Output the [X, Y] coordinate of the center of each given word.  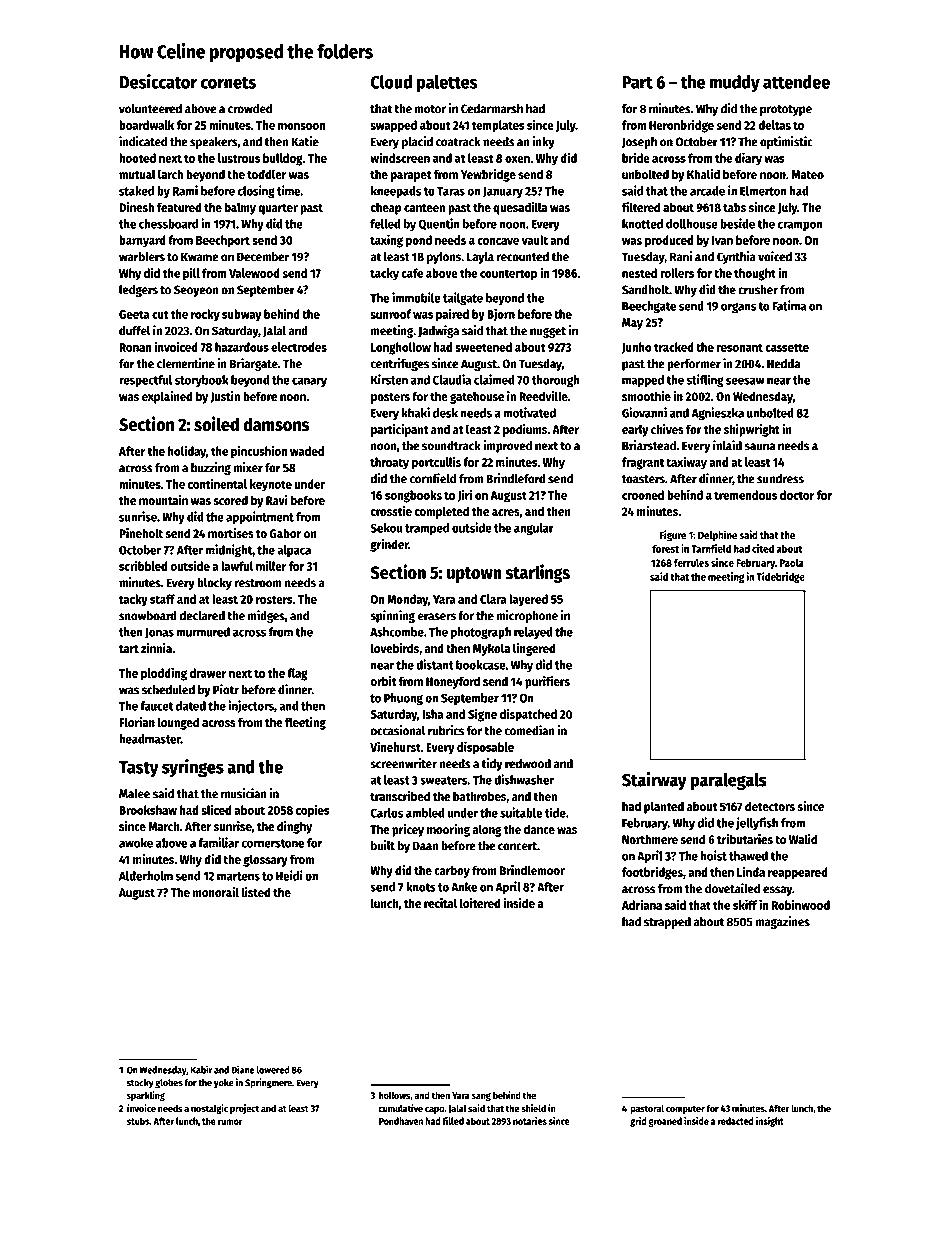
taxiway [686, 463]
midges [266, 616]
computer [685, 1109]
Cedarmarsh [492, 109]
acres [506, 512]
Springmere [268, 1083]
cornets [228, 82]
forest [665, 549]
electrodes [299, 347]
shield [533, 1108]
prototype [786, 110]
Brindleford [516, 478]
